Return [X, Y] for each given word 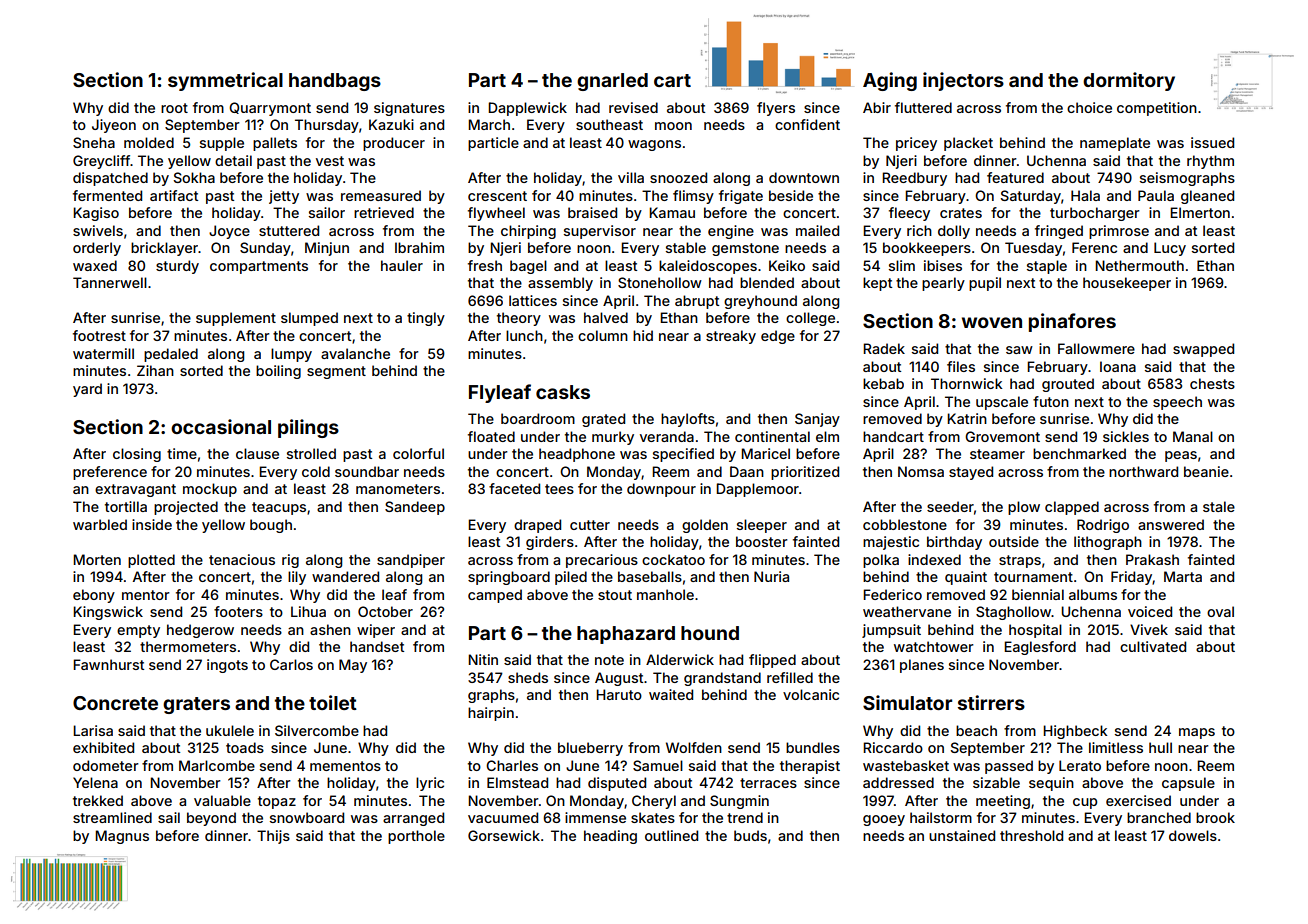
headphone [577, 455]
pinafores [1072, 322]
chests [1212, 383]
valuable [222, 800]
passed [1009, 767]
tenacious [242, 559]
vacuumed [503, 817]
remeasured [381, 195]
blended [767, 282]
